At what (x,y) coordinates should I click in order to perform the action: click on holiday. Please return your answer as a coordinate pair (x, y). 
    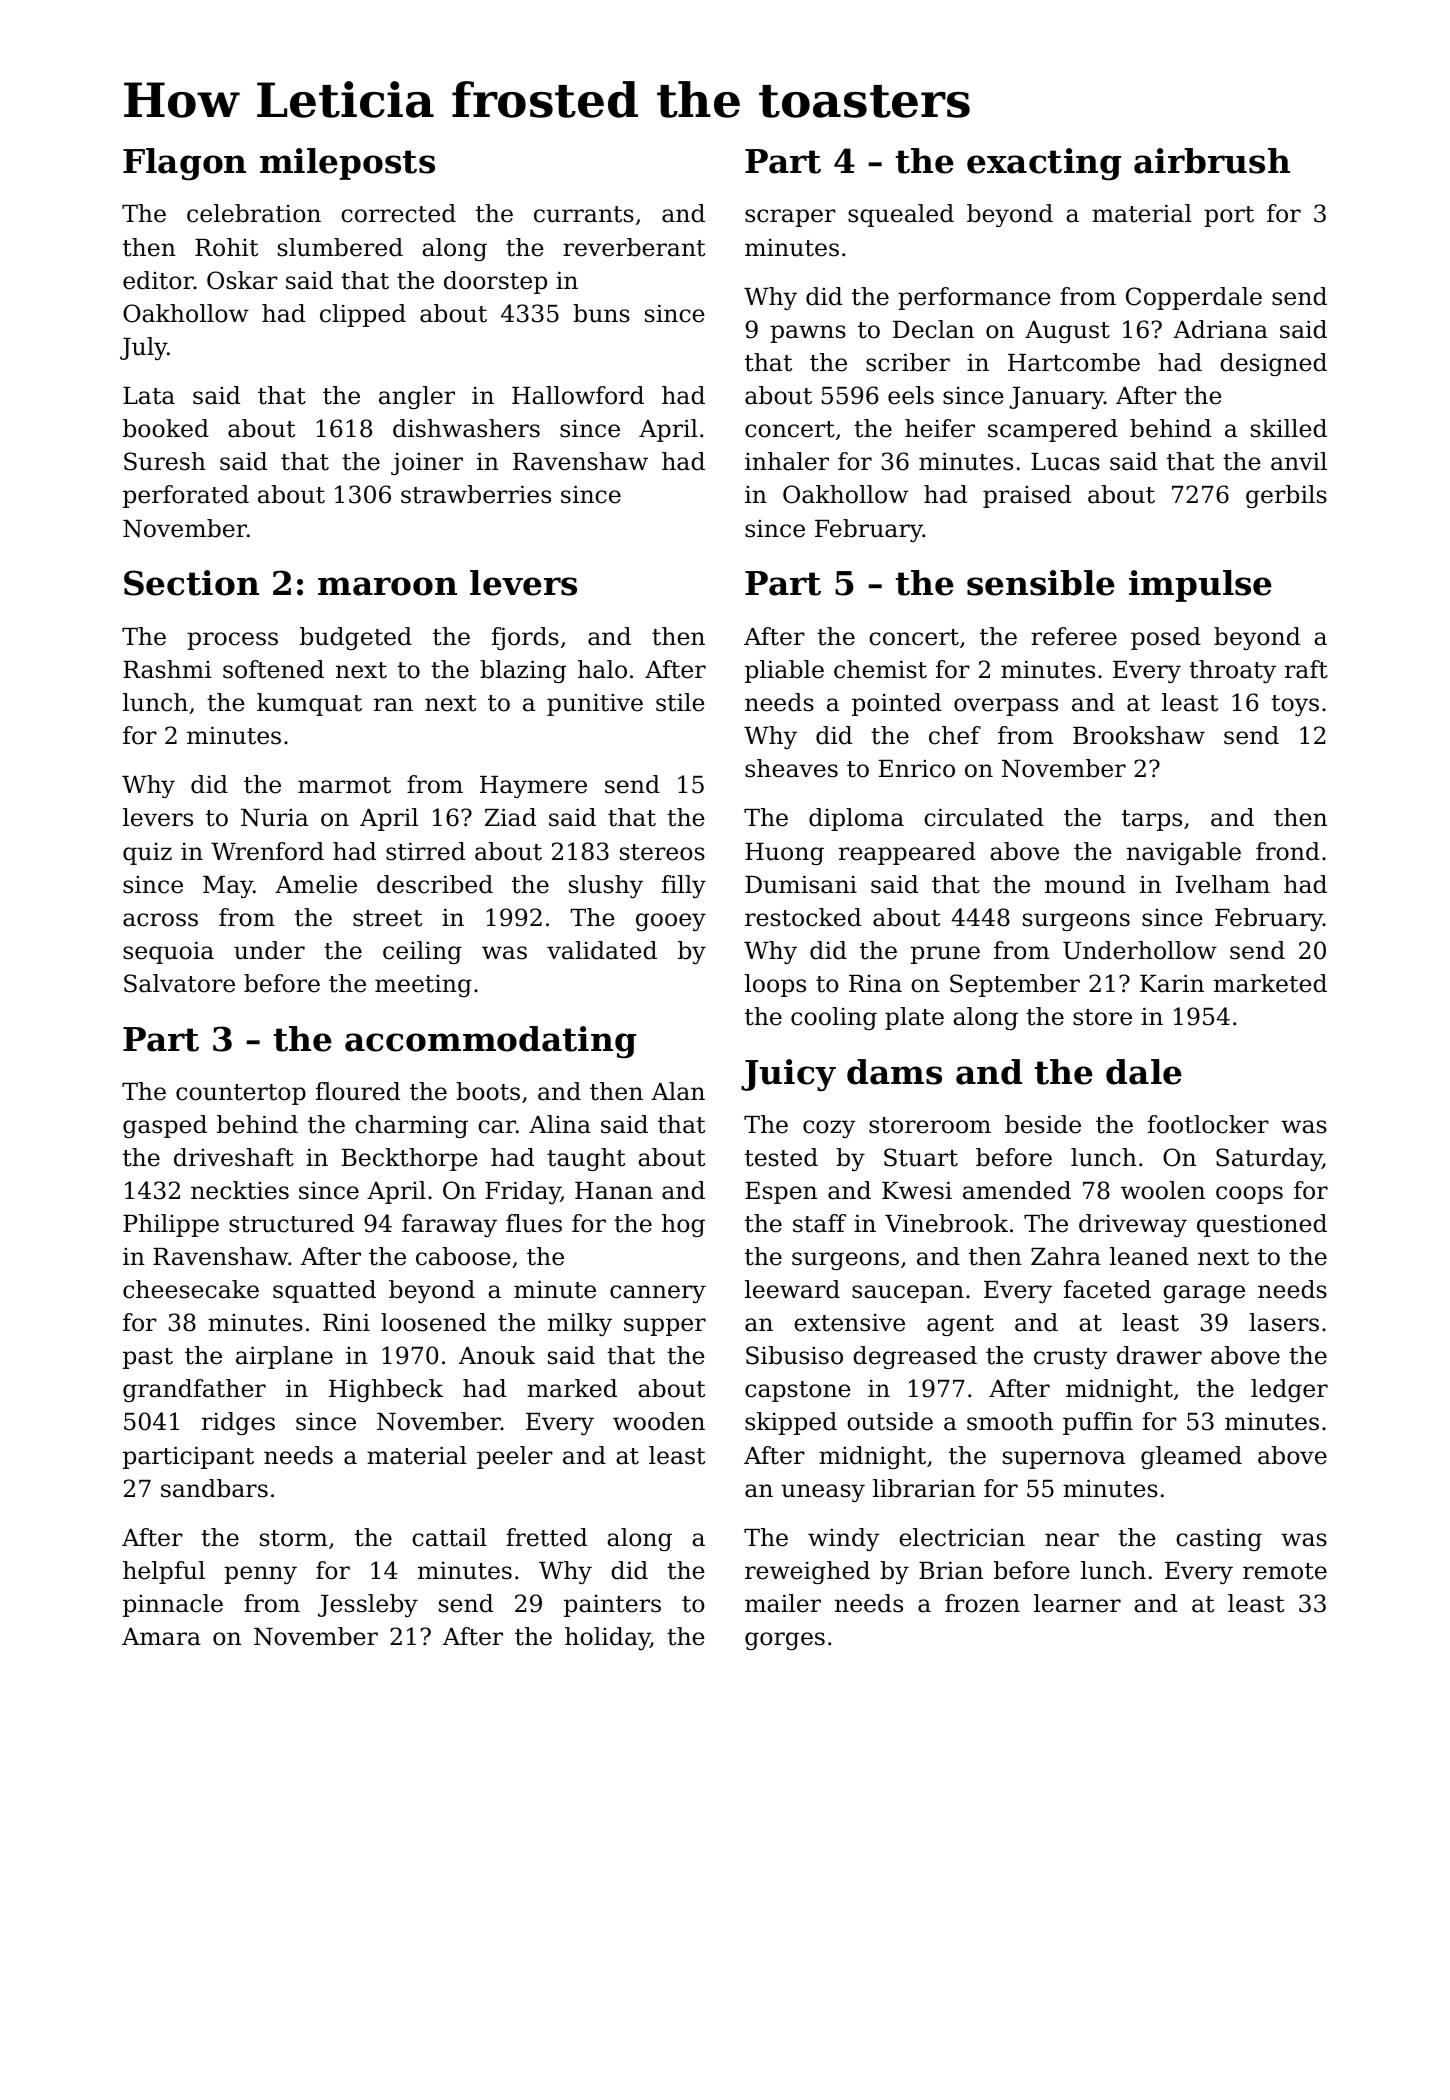
    Looking at the image, I should click on (607, 1638).
